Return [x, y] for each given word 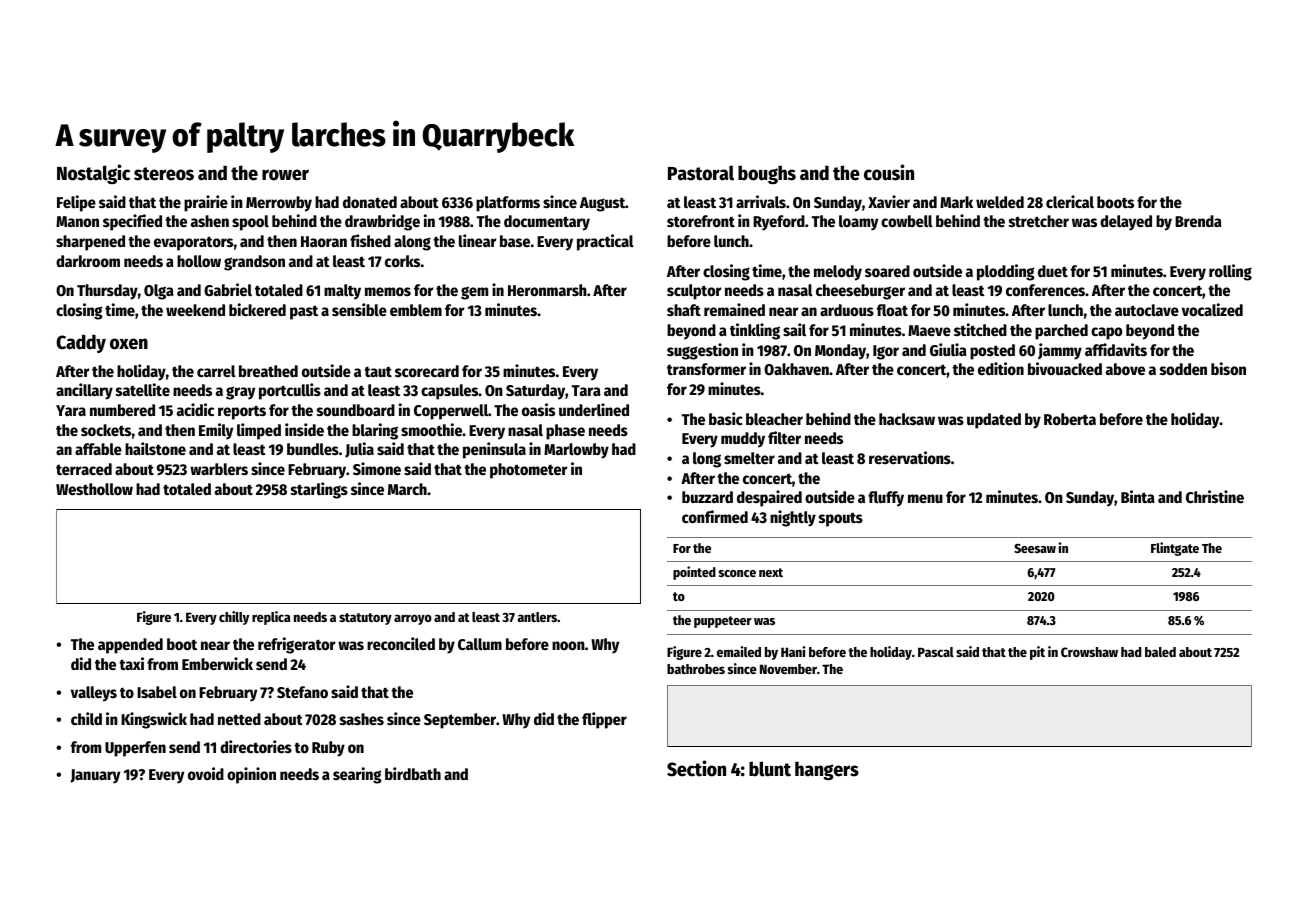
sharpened [90, 243]
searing [357, 775]
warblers [219, 469]
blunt [770, 769]
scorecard [427, 371]
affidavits [1116, 349]
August [602, 204]
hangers [827, 770]
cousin [889, 172]
